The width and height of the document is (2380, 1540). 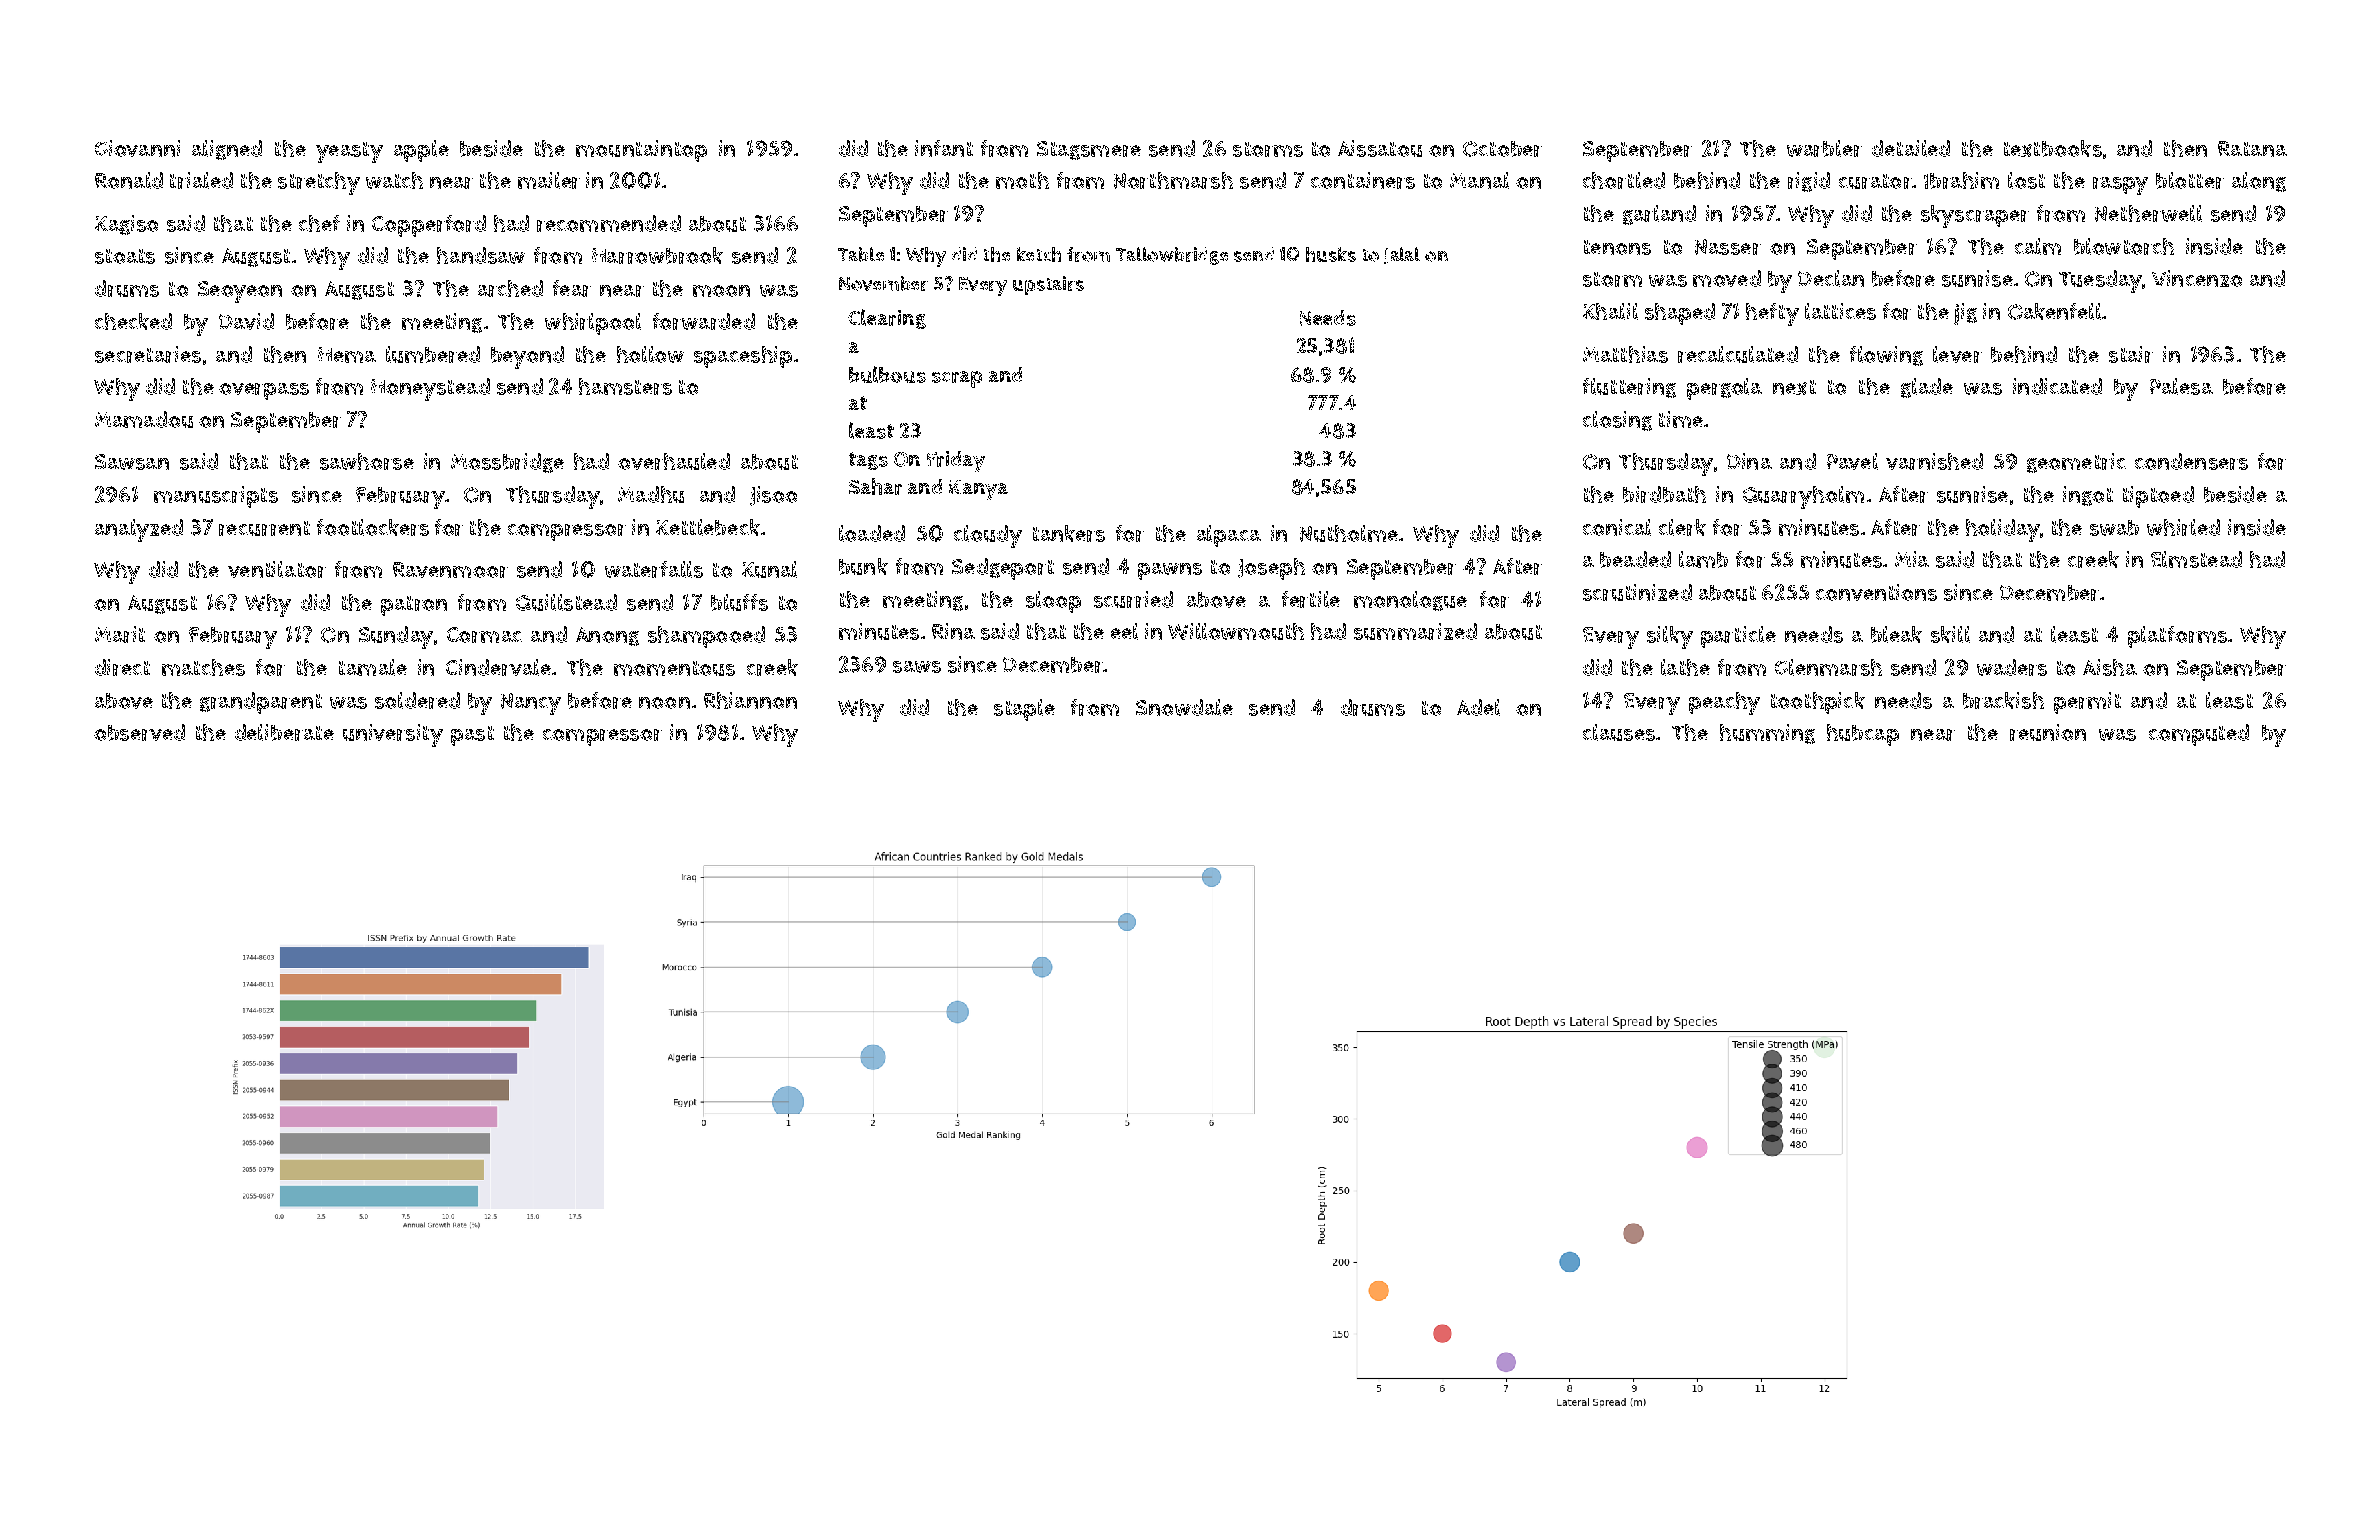 What do you see at coordinates (2181, 386) in the document?
I see `Palesa` at bounding box center [2181, 386].
